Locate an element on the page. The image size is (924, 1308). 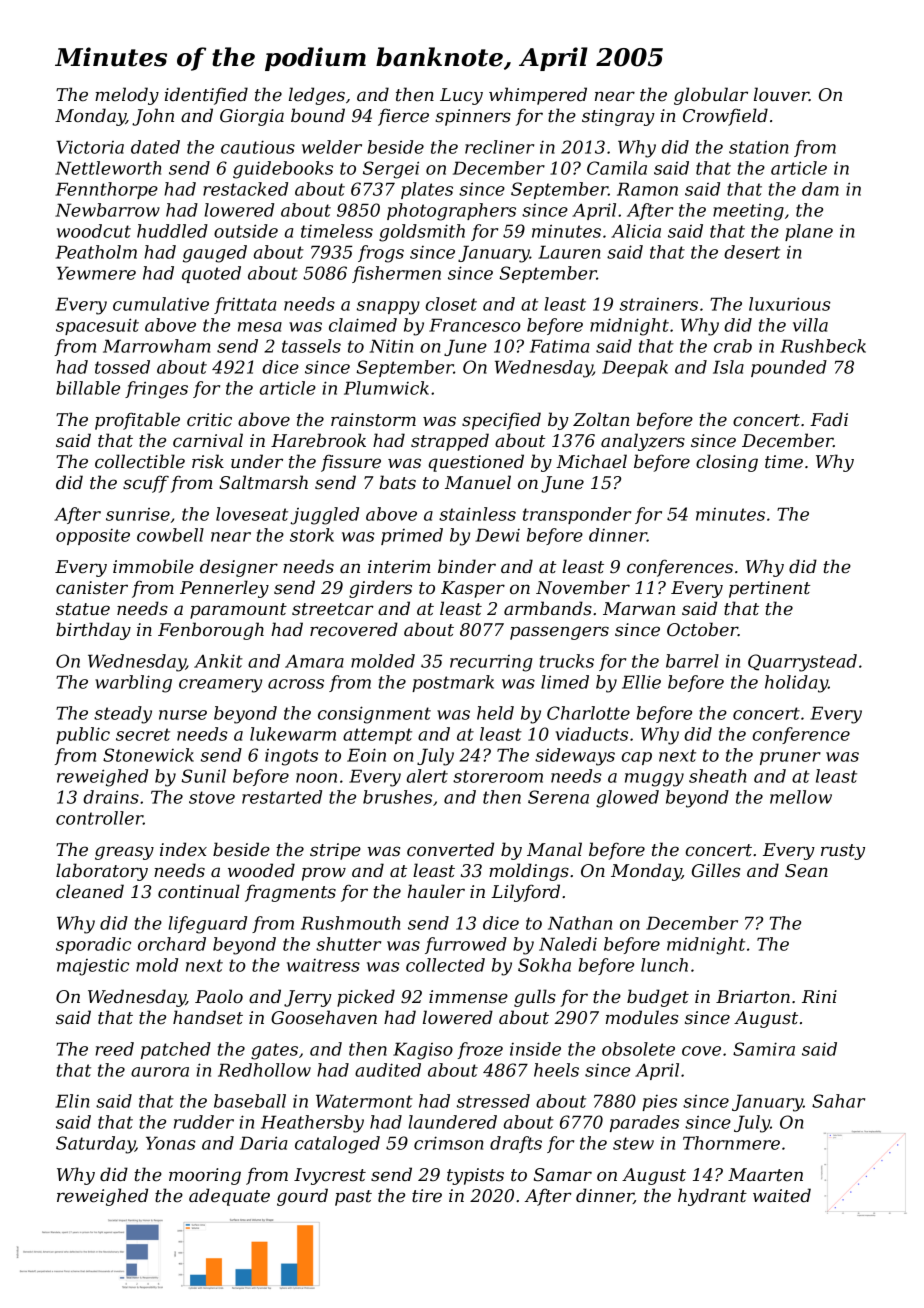
whimpered is located at coordinates (538, 96).
